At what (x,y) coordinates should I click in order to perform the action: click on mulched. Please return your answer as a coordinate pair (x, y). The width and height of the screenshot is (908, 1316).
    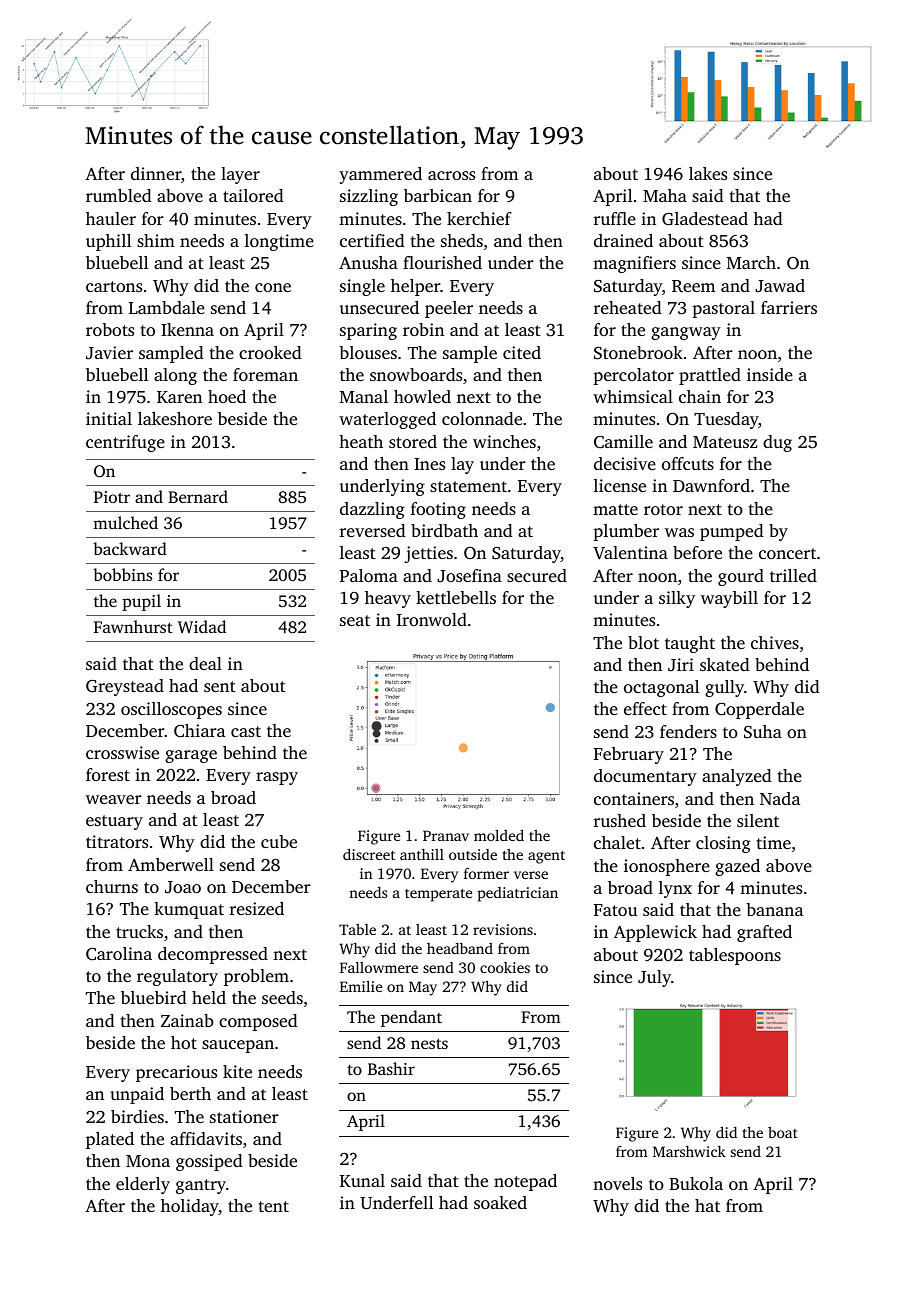
    Looking at the image, I should click on (125, 522).
